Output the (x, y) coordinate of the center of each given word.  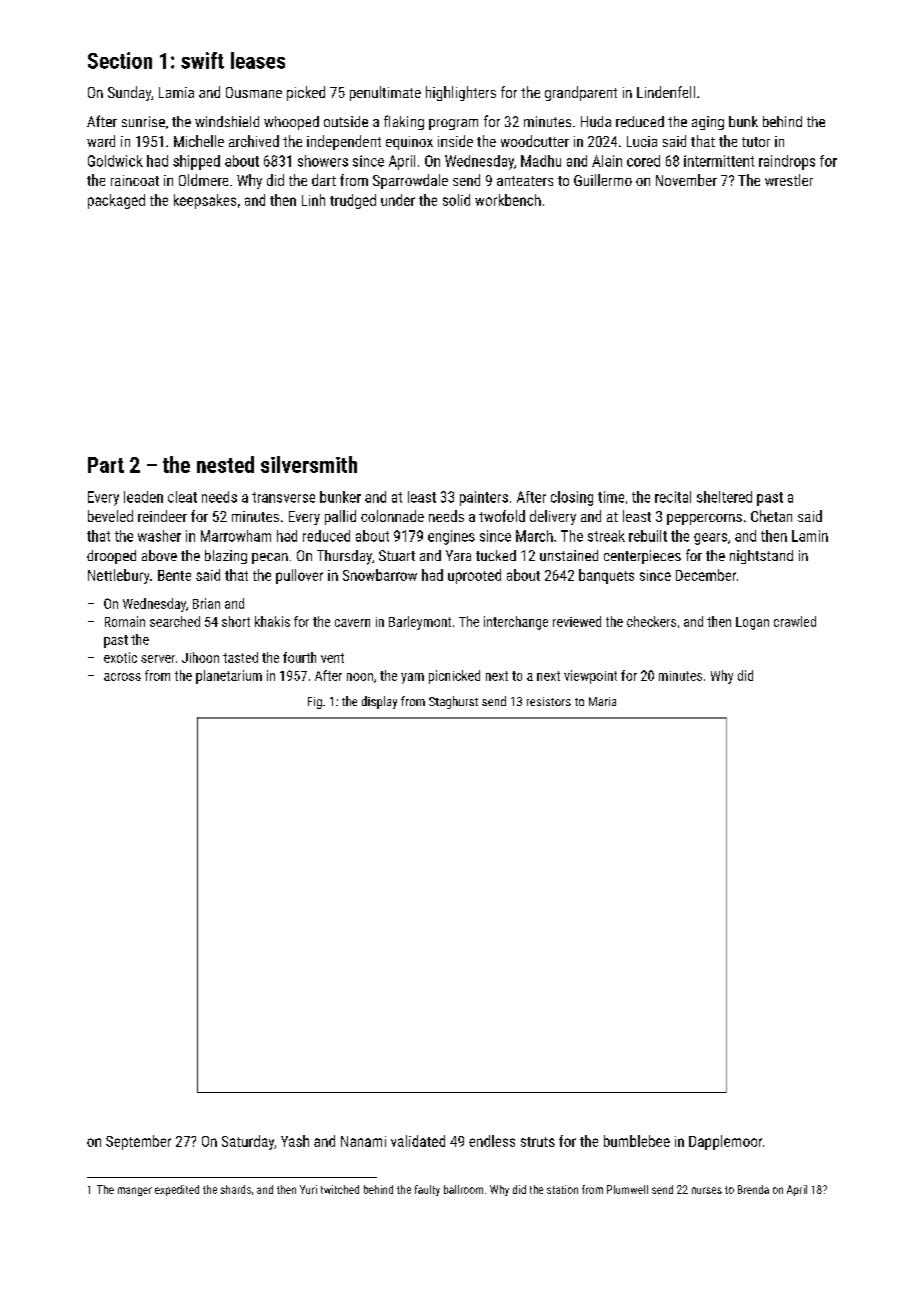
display (379, 702)
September (138, 1142)
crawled (795, 621)
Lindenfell (666, 92)
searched (175, 621)
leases (258, 60)
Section (120, 60)
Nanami (363, 1141)
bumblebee (637, 1141)
